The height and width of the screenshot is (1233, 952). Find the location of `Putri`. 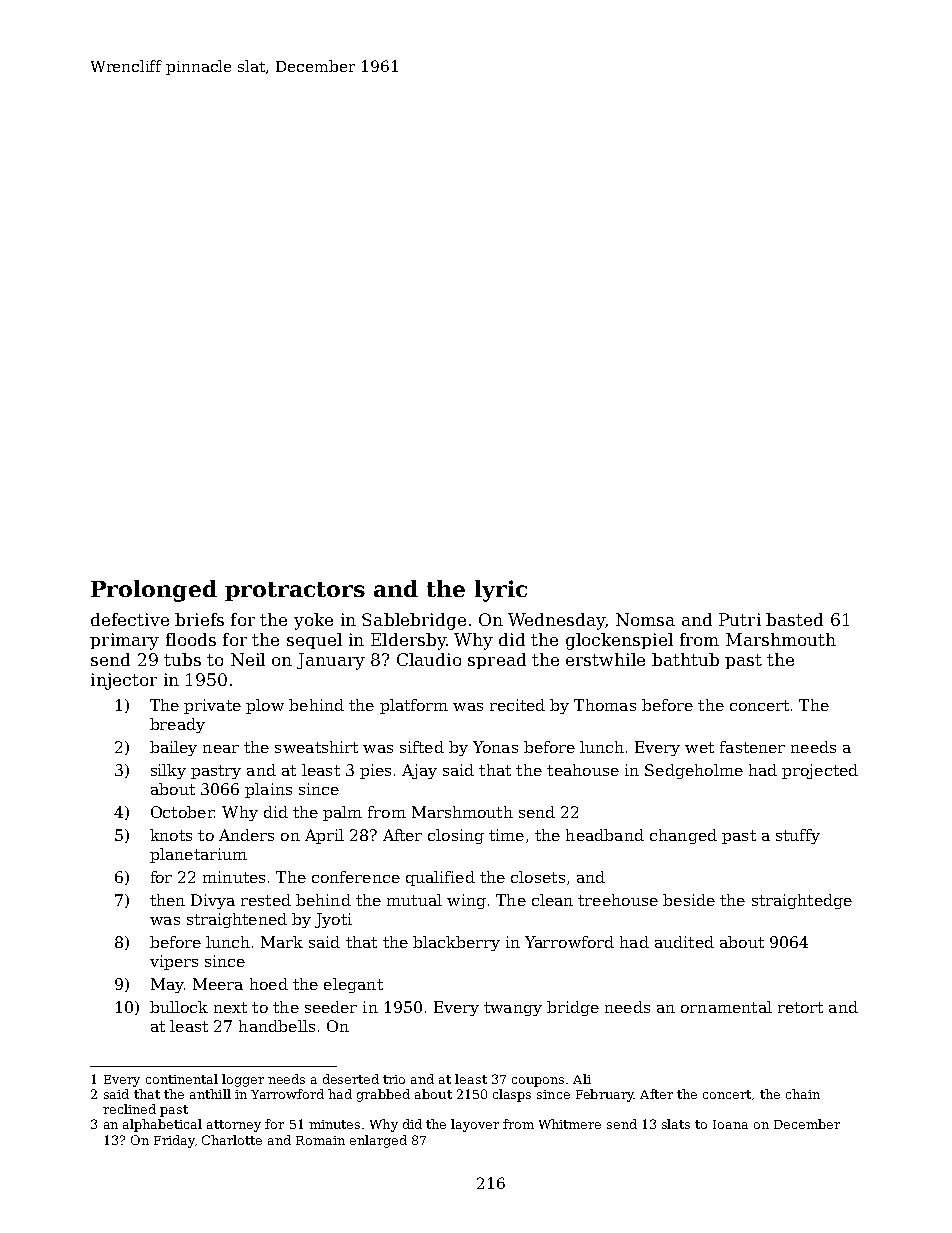

Putri is located at coordinates (740, 619).
